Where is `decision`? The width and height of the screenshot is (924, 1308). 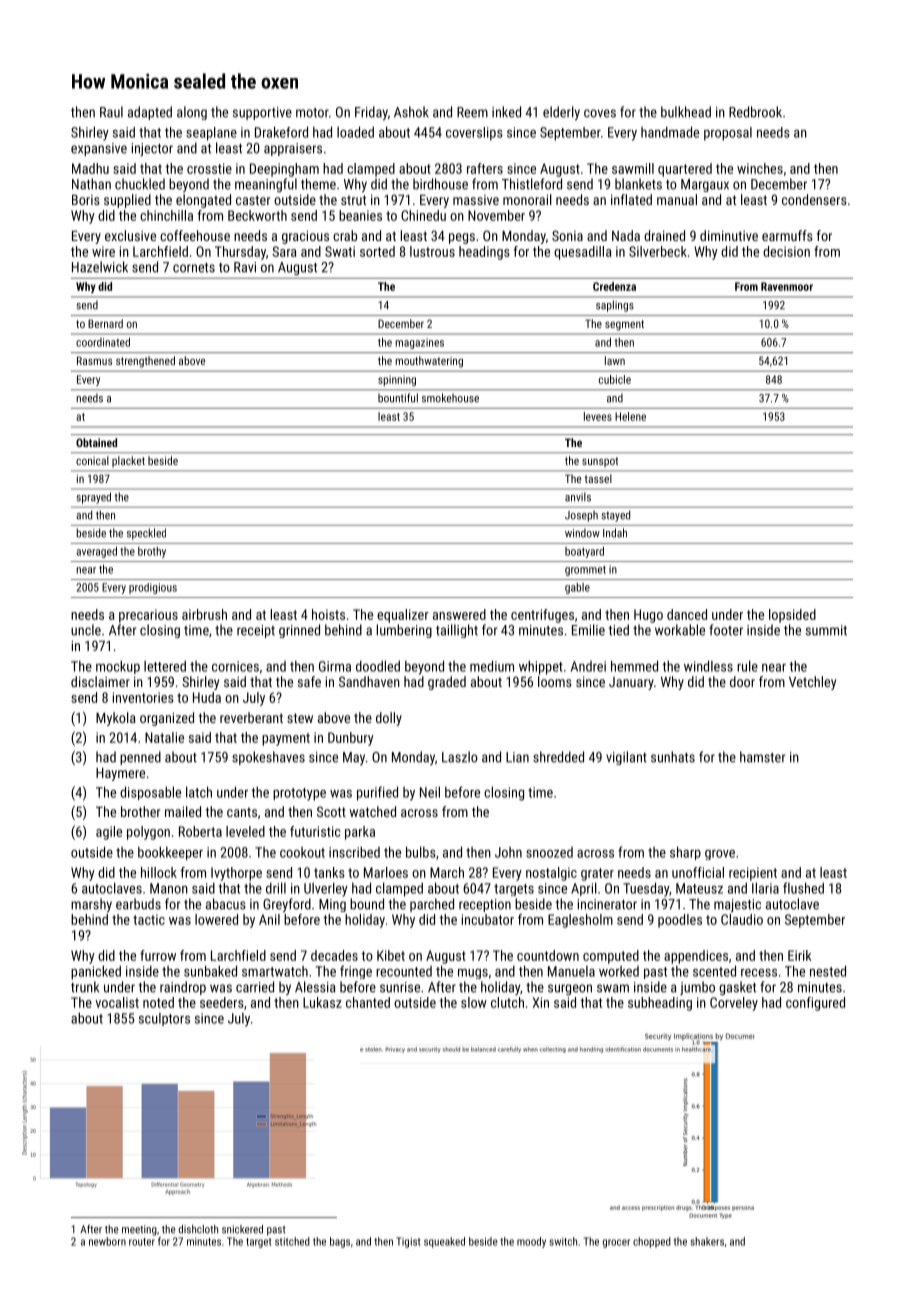
decision is located at coordinates (786, 251).
